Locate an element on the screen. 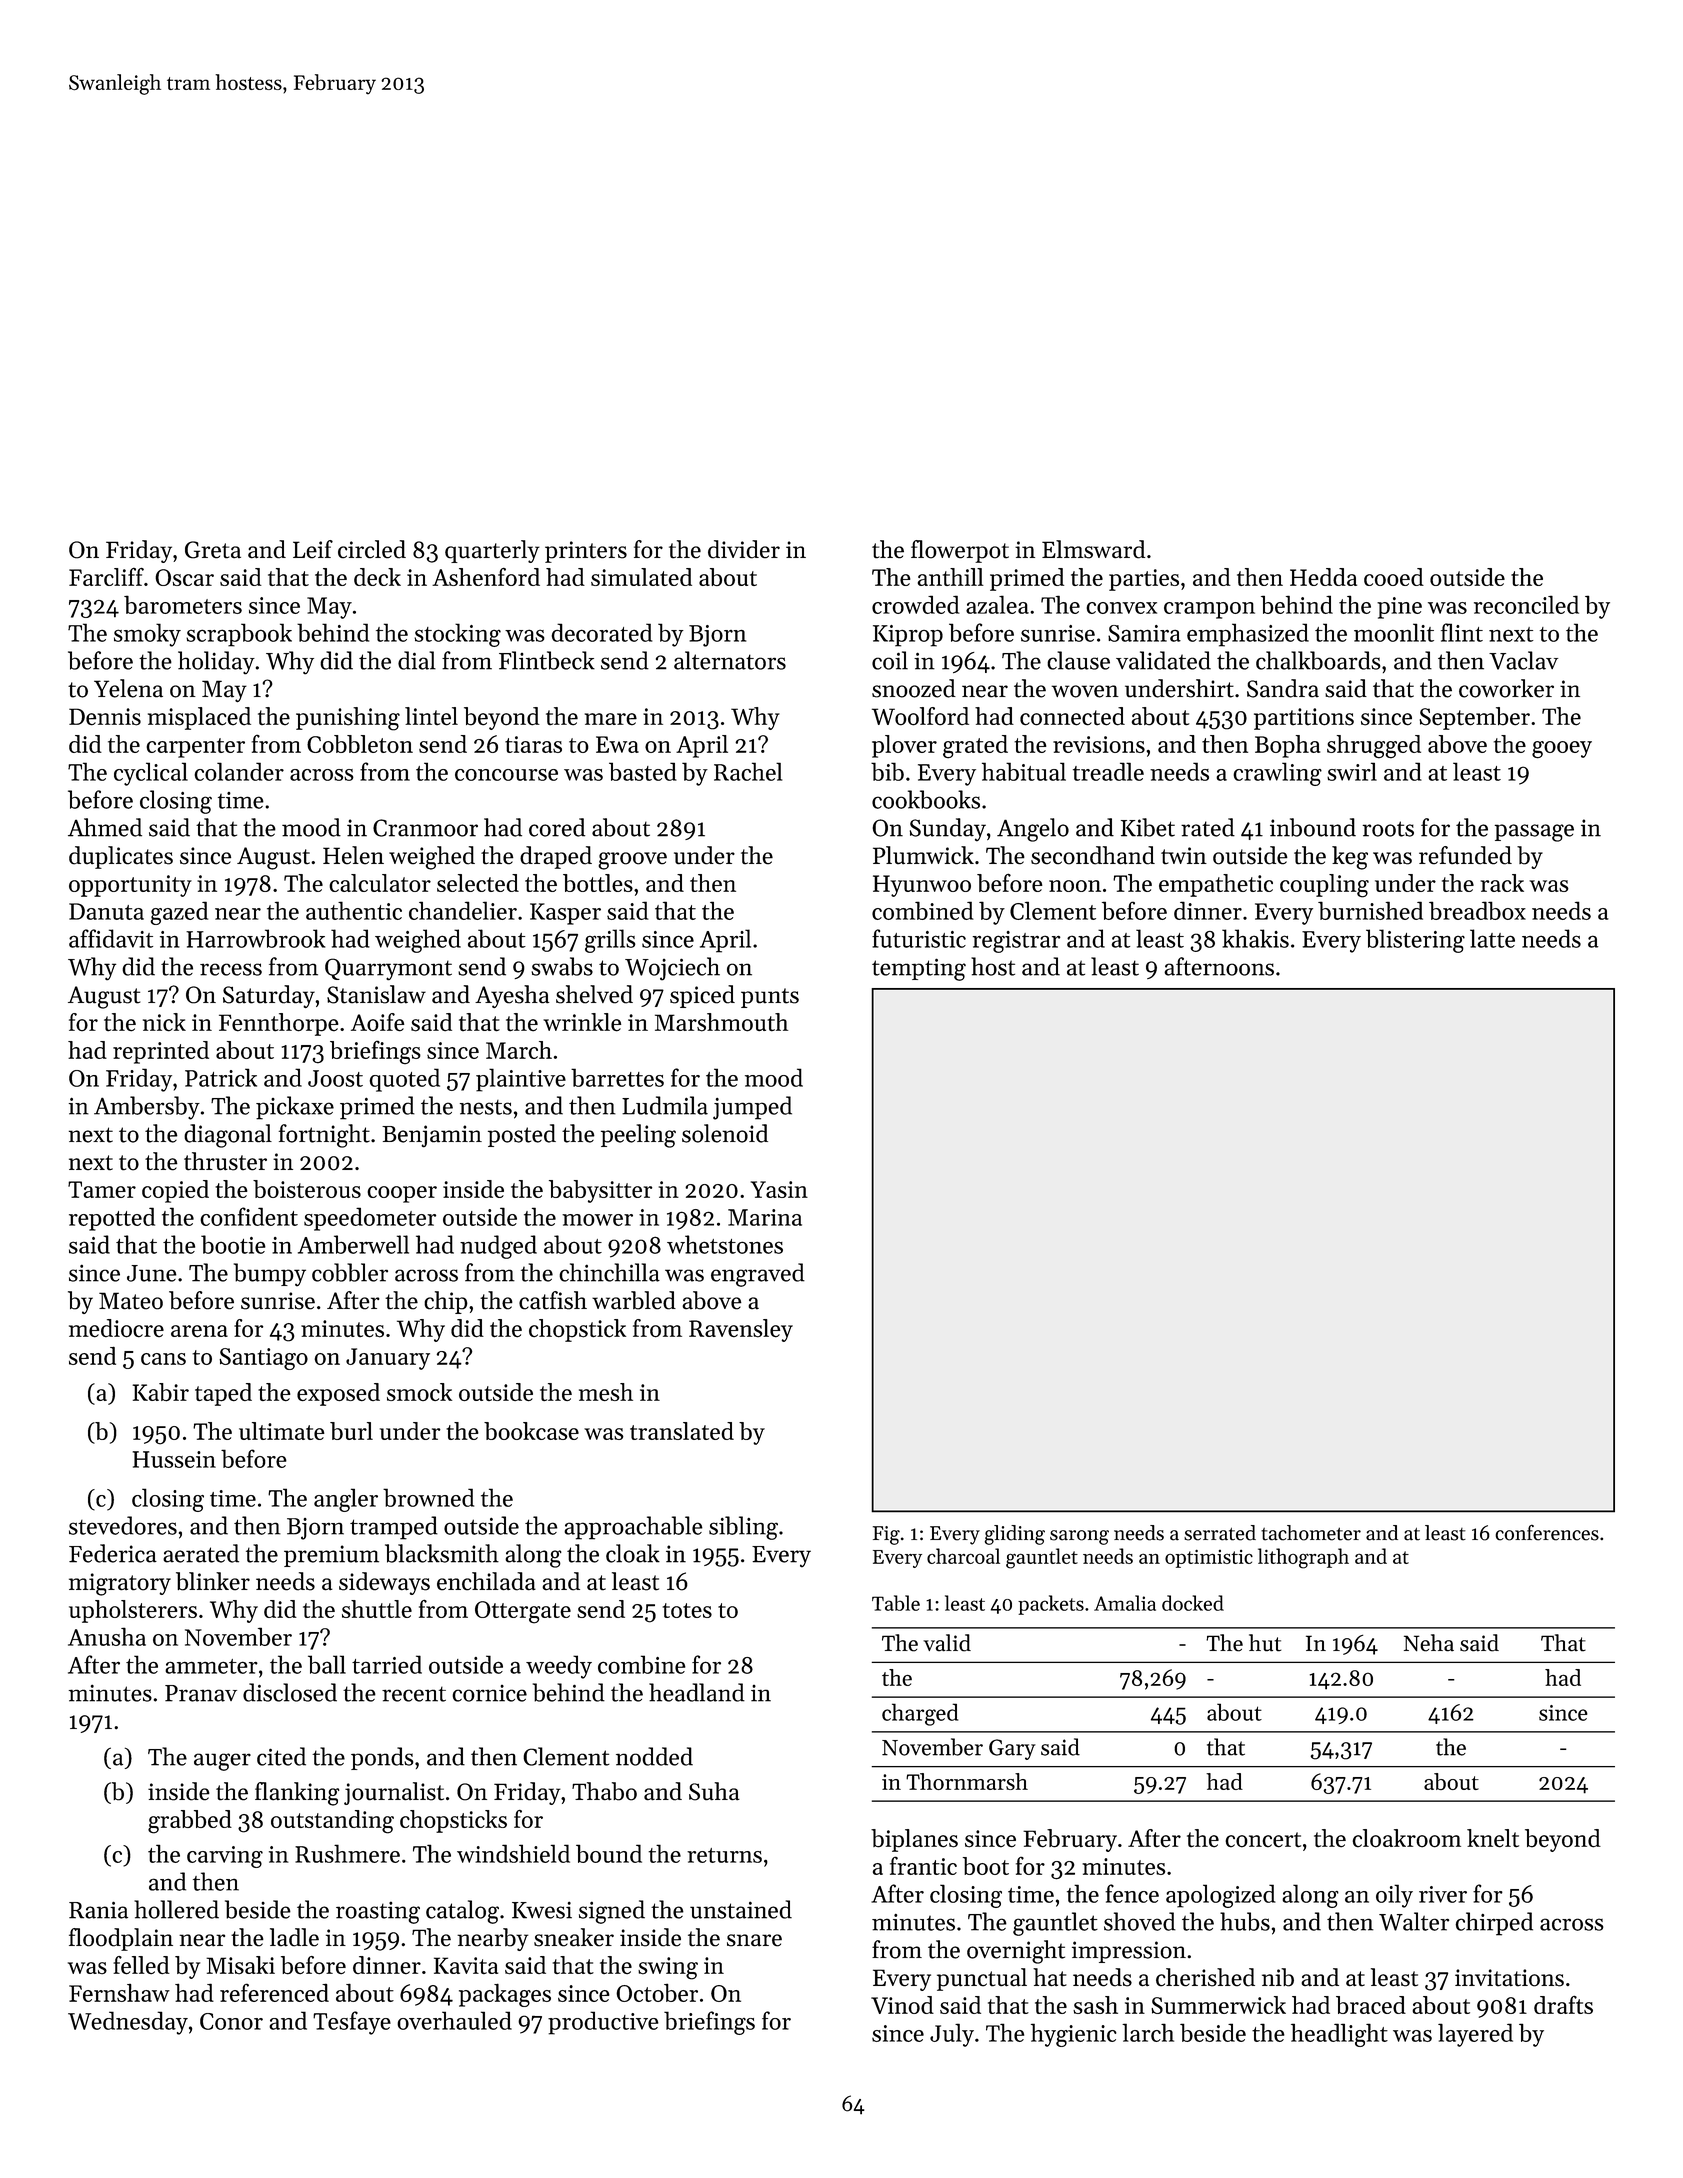 The image size is (1683, 2178). Ravensley is located at coordinates (741, 1330).
